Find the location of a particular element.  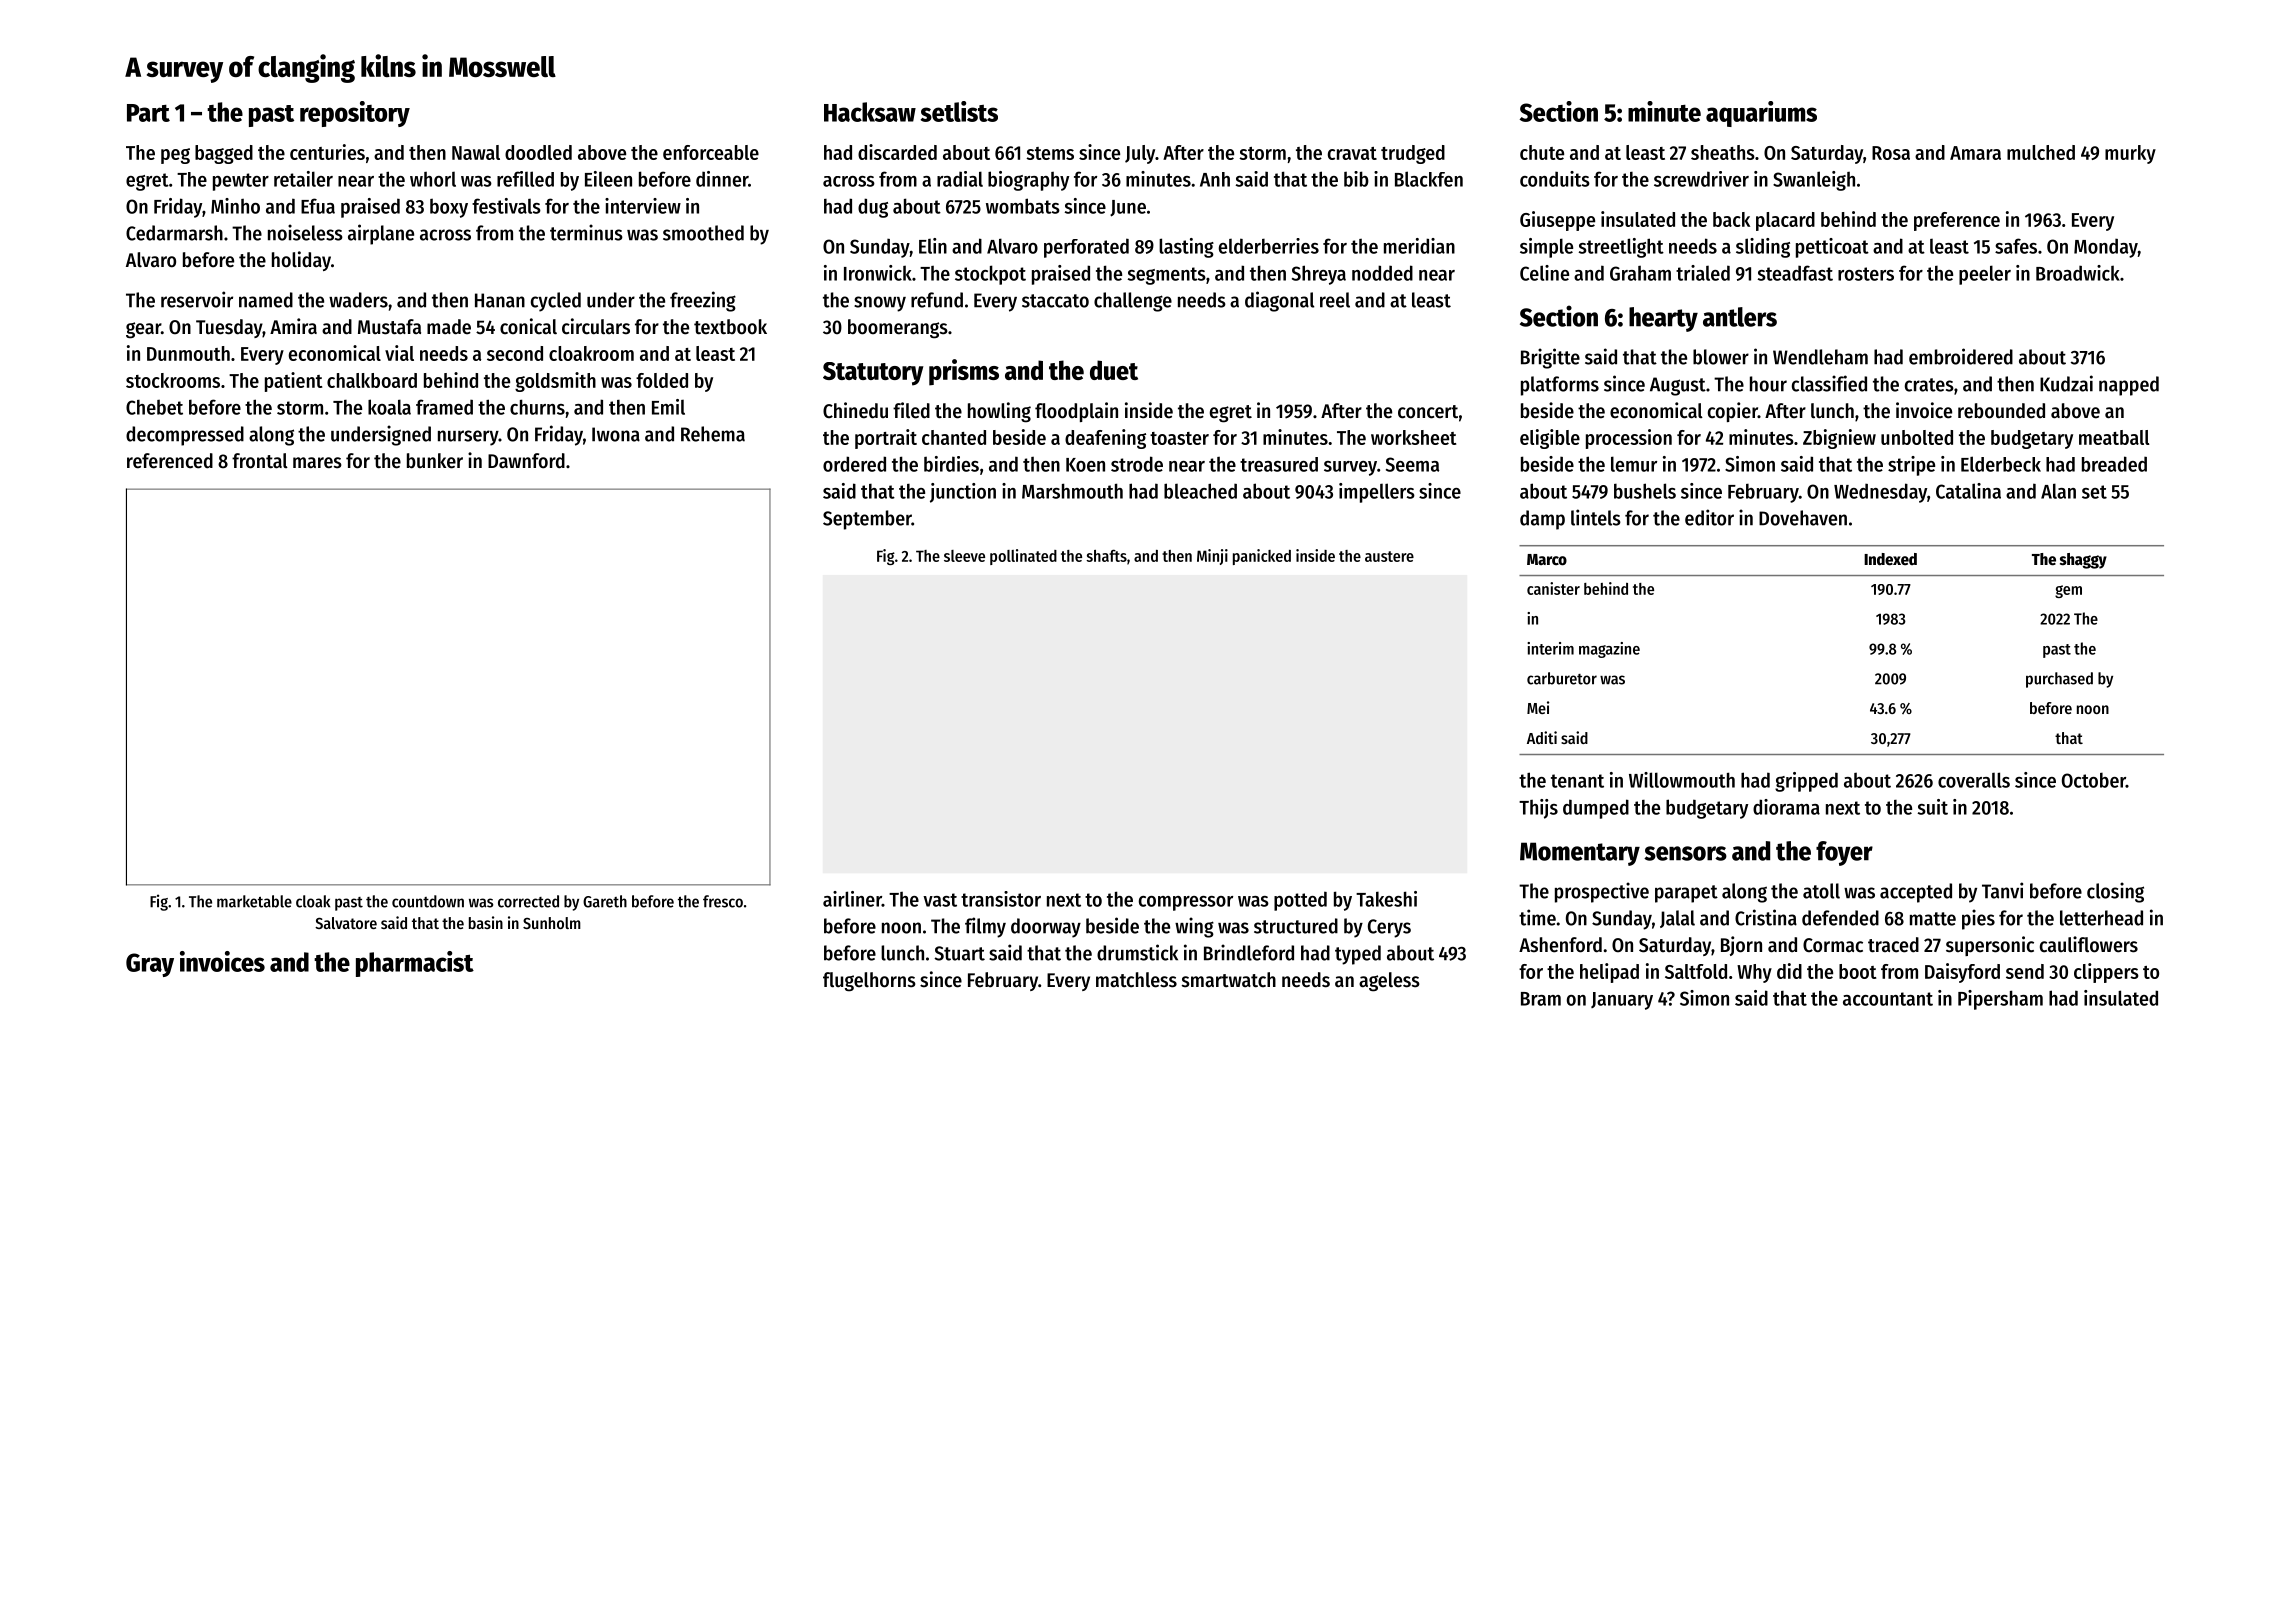

Hanan is located at coordinates (500, 300).
